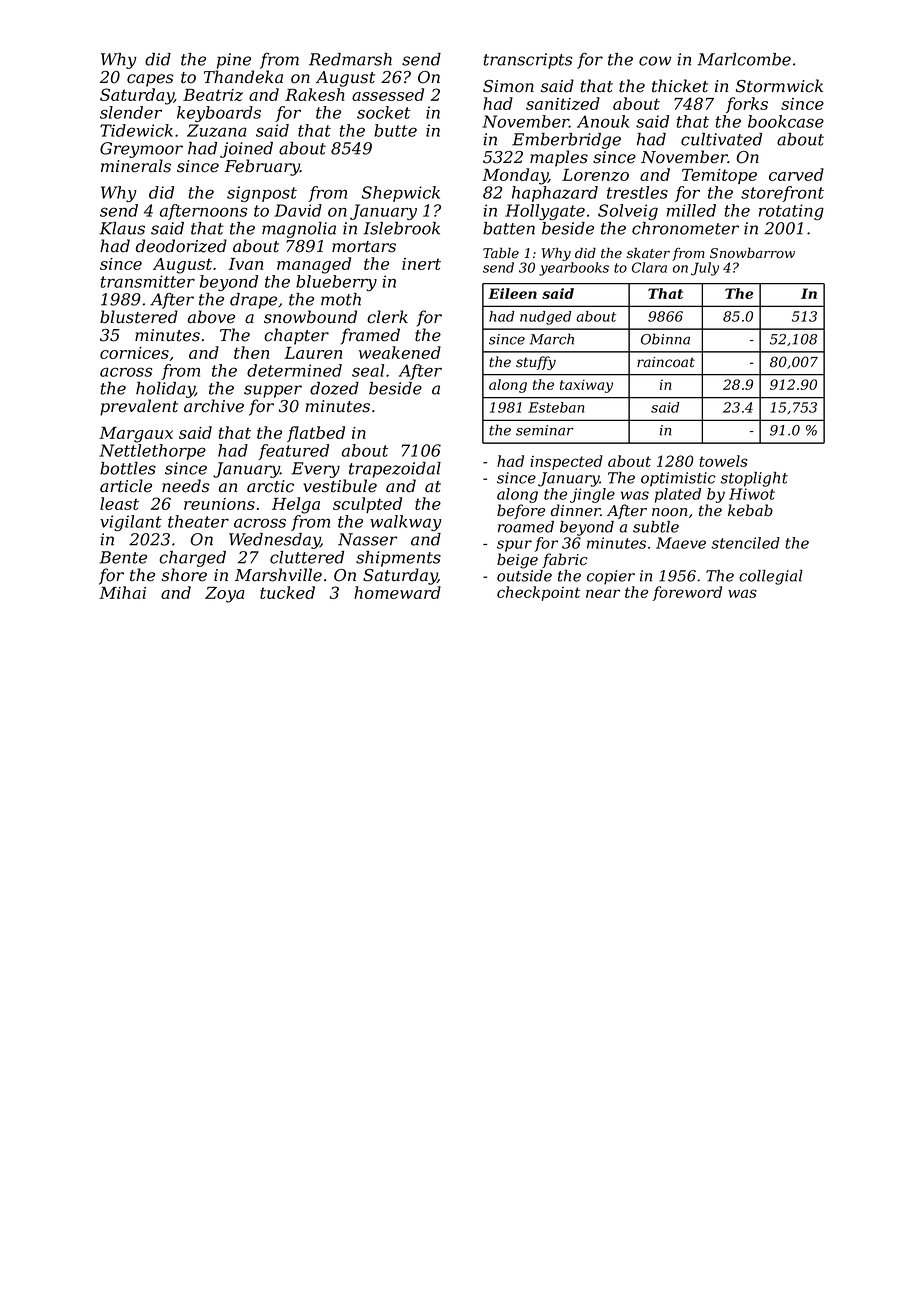  Describe the element at coordinates (131, 112) in the document. I see `slender` at that location.
